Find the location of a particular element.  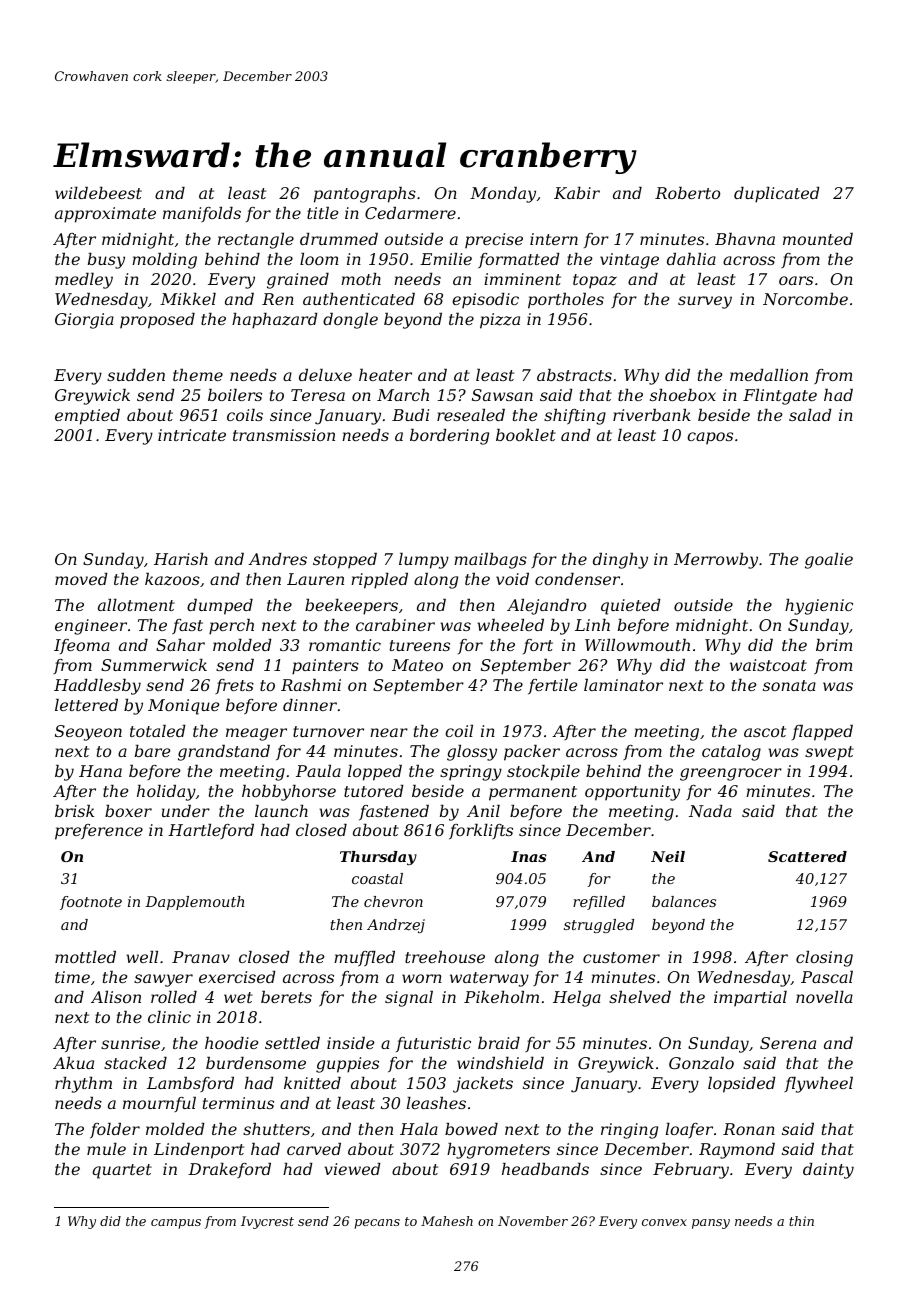

haphazard is located at coordinates (275, 321).
